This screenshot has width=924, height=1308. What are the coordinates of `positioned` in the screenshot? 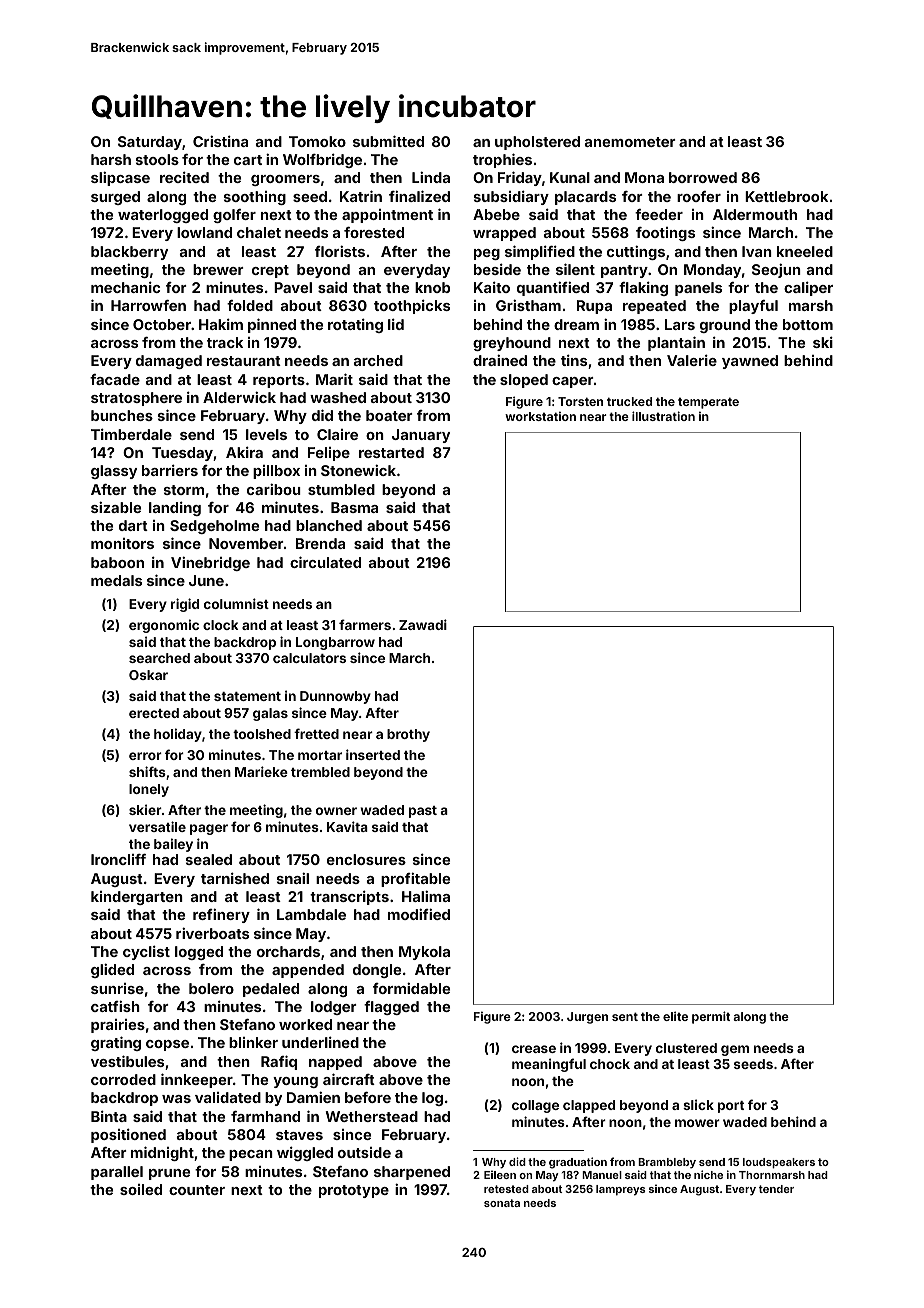 It's located at (128, 1135).
